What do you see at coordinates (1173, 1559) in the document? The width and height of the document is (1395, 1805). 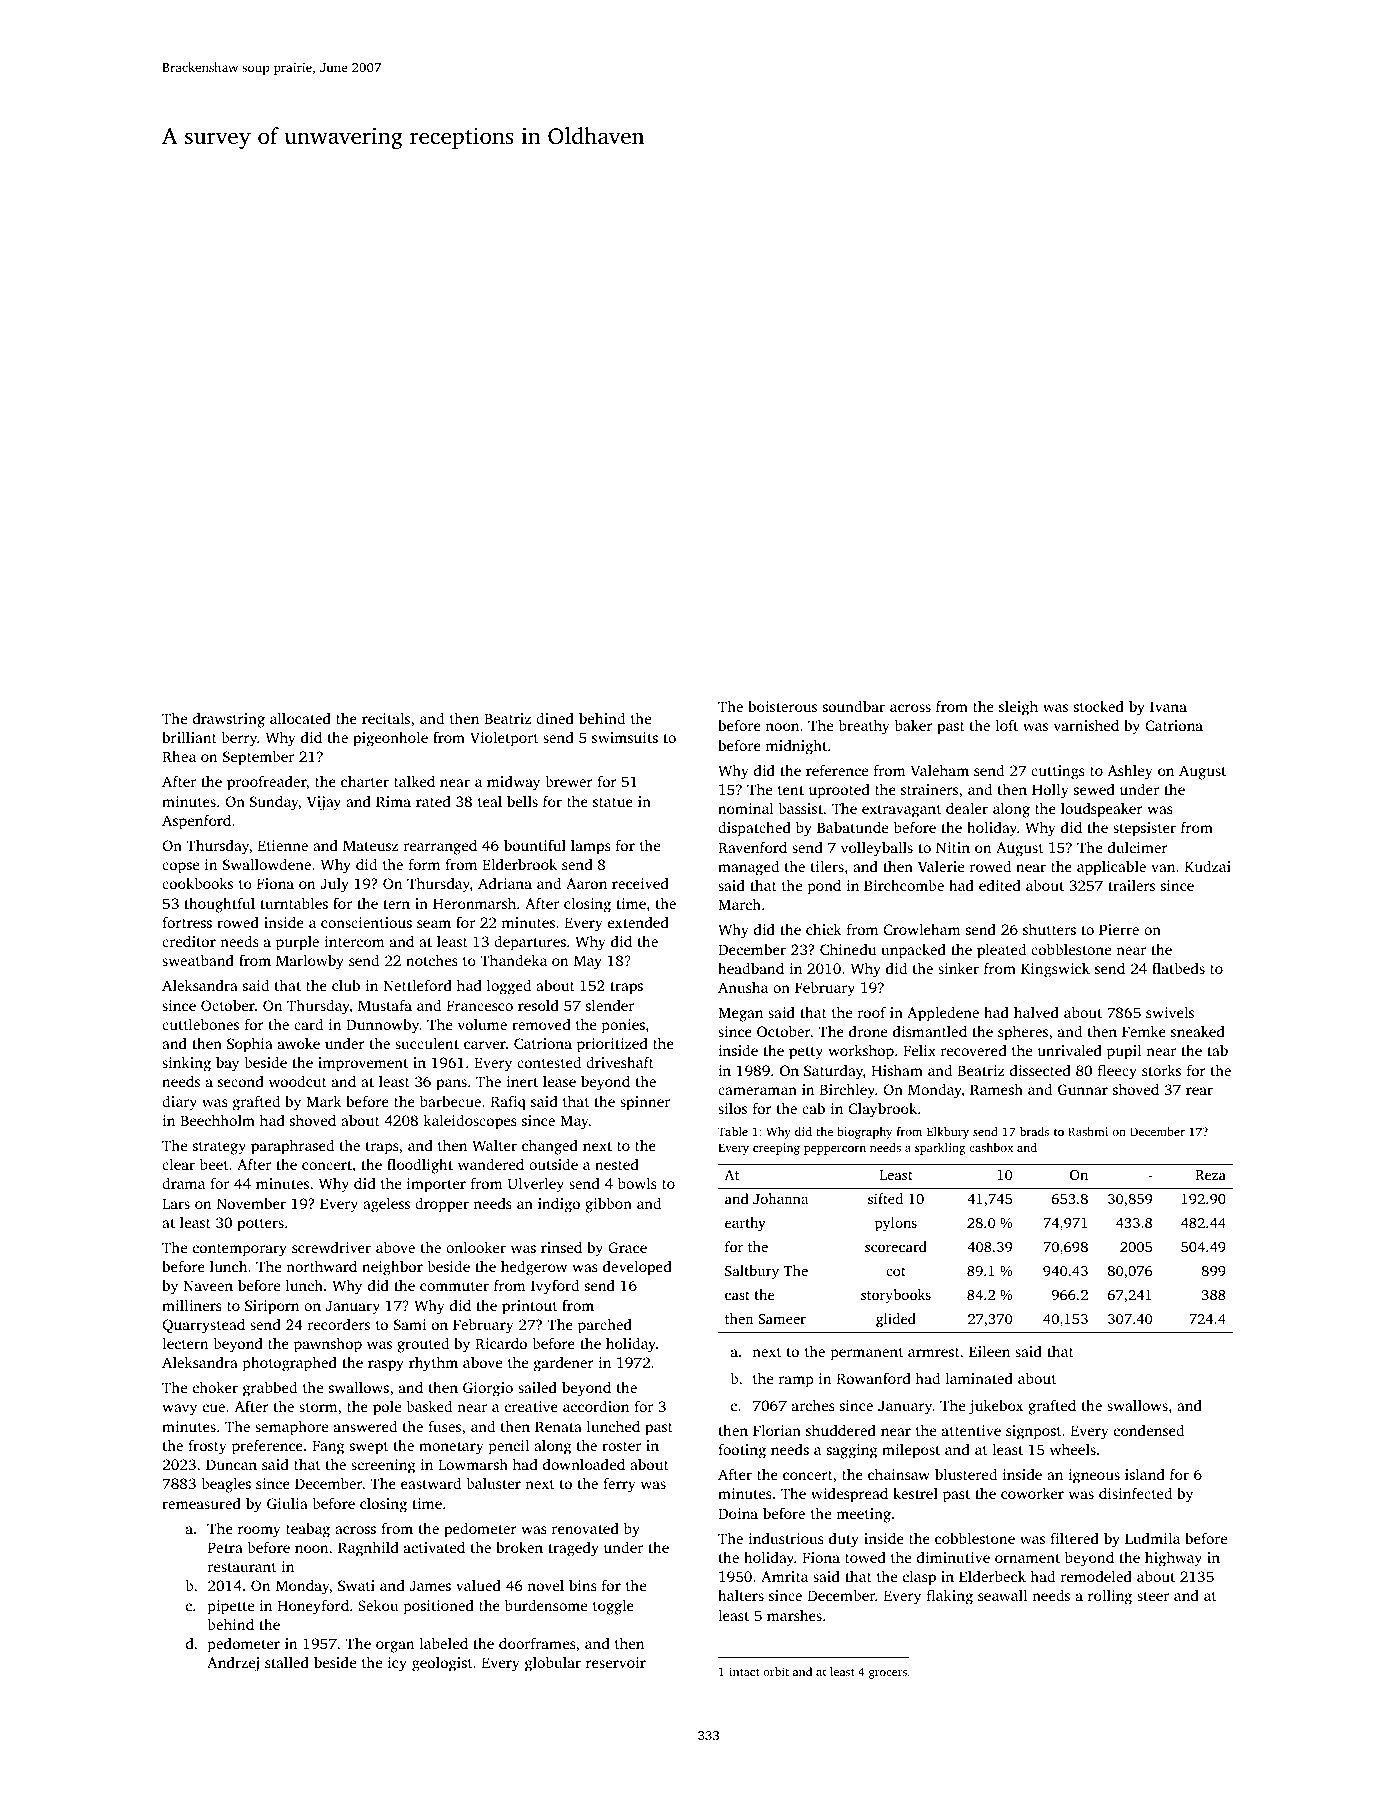 I see `highway` at bounding box center [1173, 1559].
